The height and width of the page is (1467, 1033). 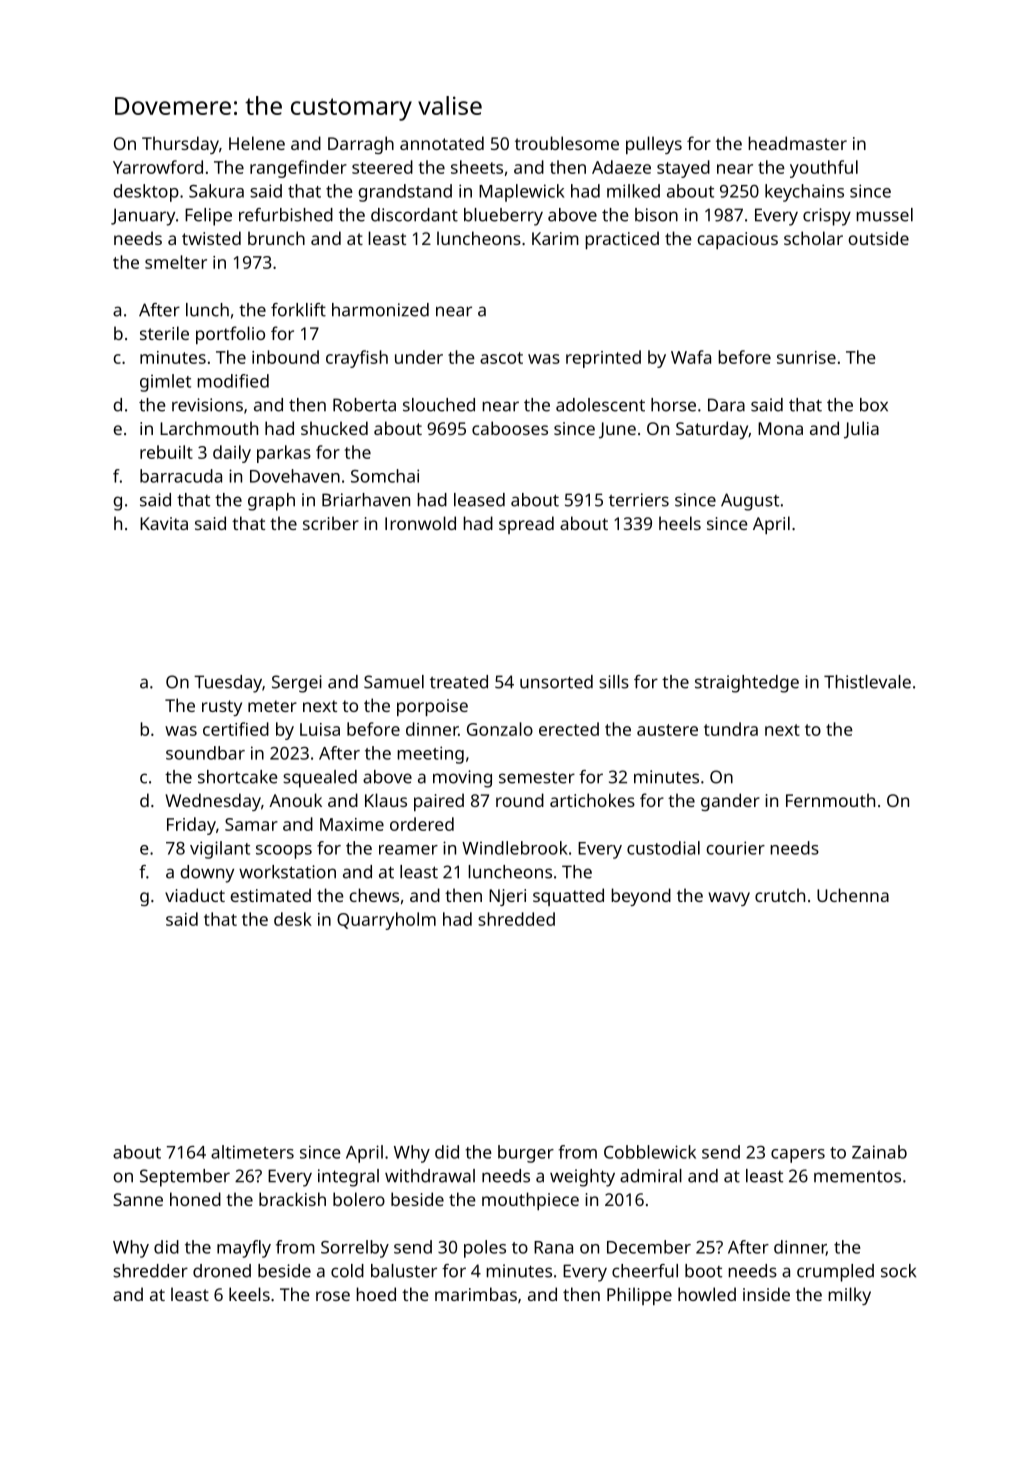 I want to click on integral, so click(x=348, y=1178).
